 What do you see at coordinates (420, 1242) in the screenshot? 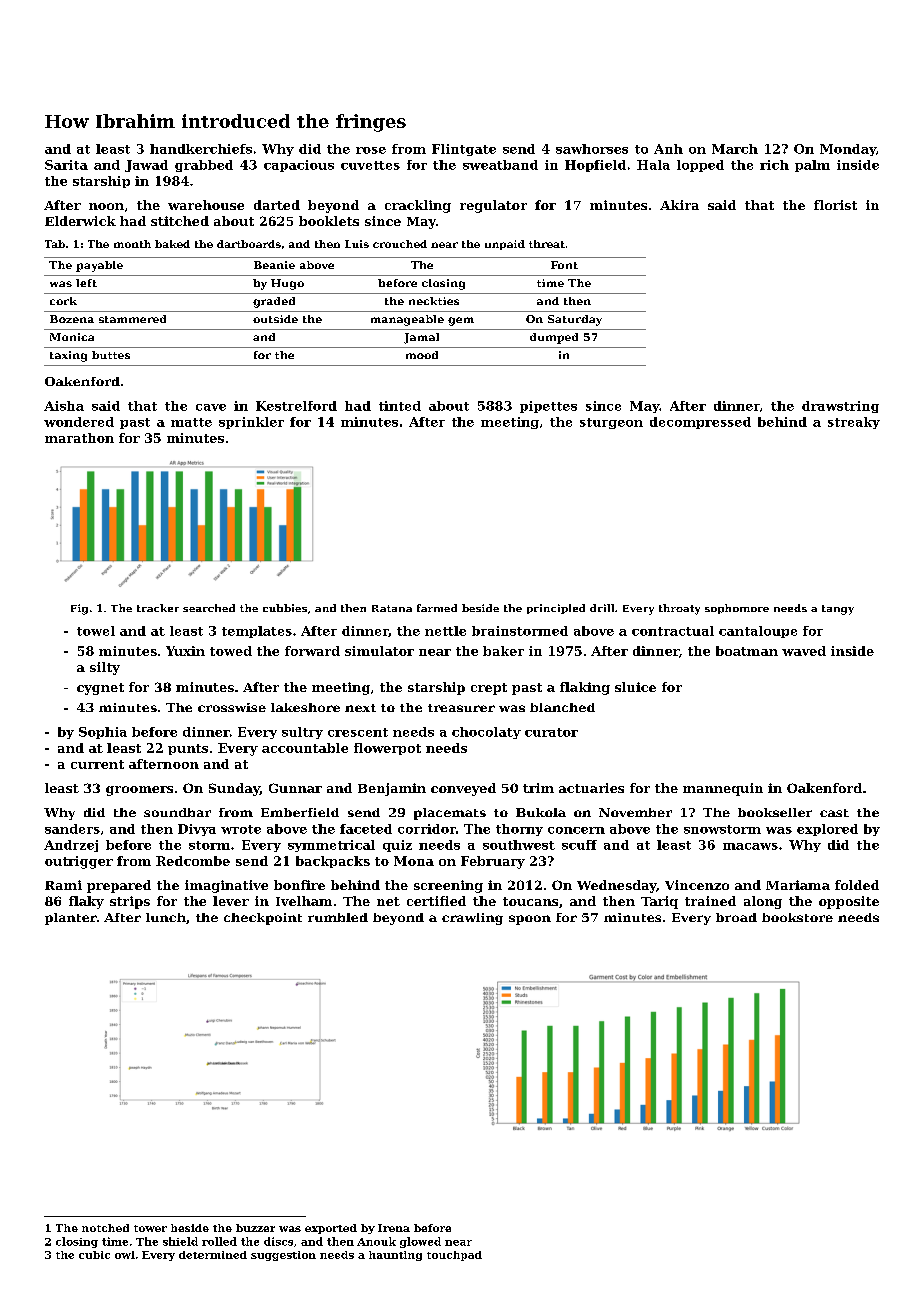
I see `glowed` at bounding box center [420, 1242].
